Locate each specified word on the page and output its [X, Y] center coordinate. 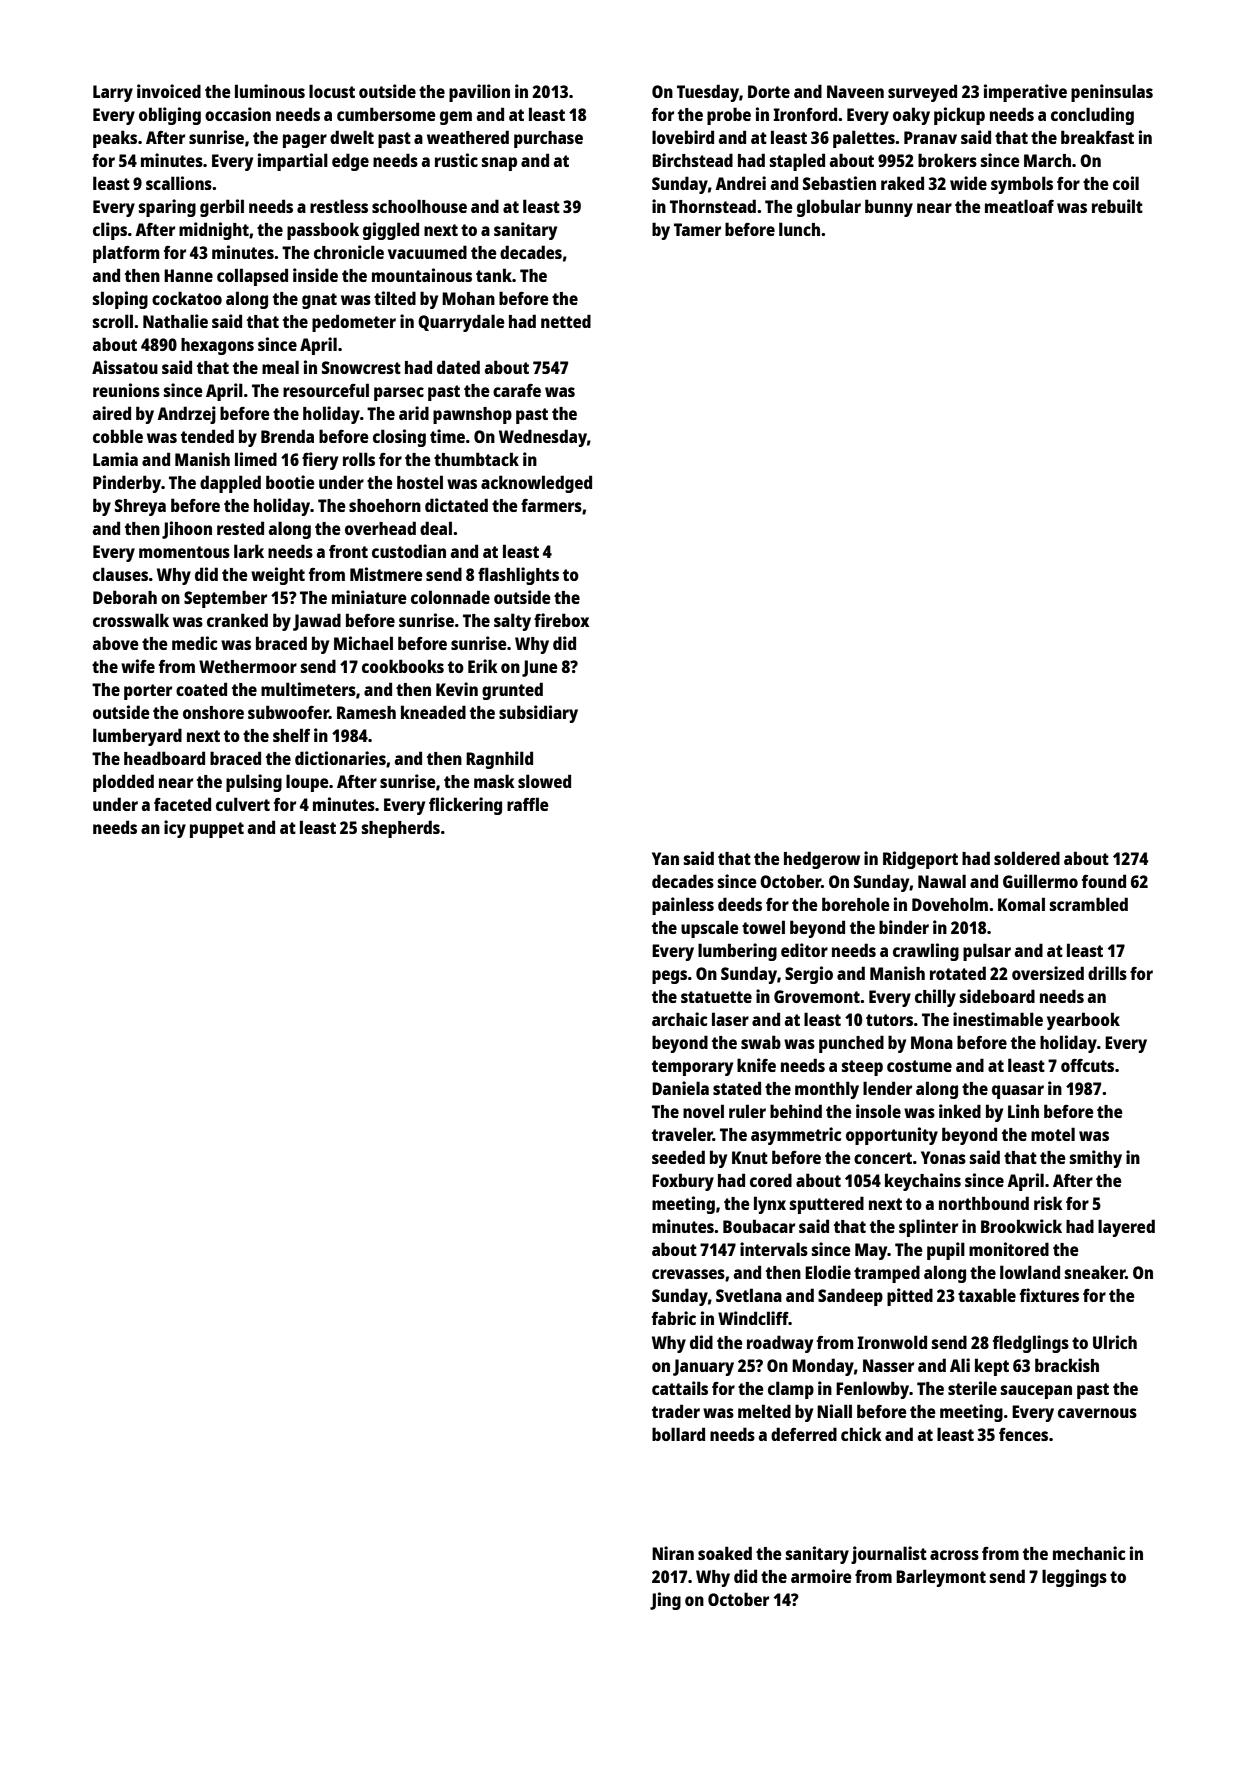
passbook [323, 231]
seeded [678, 1157]
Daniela [680, 1088]
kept [992, 1367]
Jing [665, 1601]
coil [1126, 183]
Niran [673, 1553]
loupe [307, 783]
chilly [935, 998]
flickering [465, 806]
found [1104, 881]
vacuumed [427, 252]
